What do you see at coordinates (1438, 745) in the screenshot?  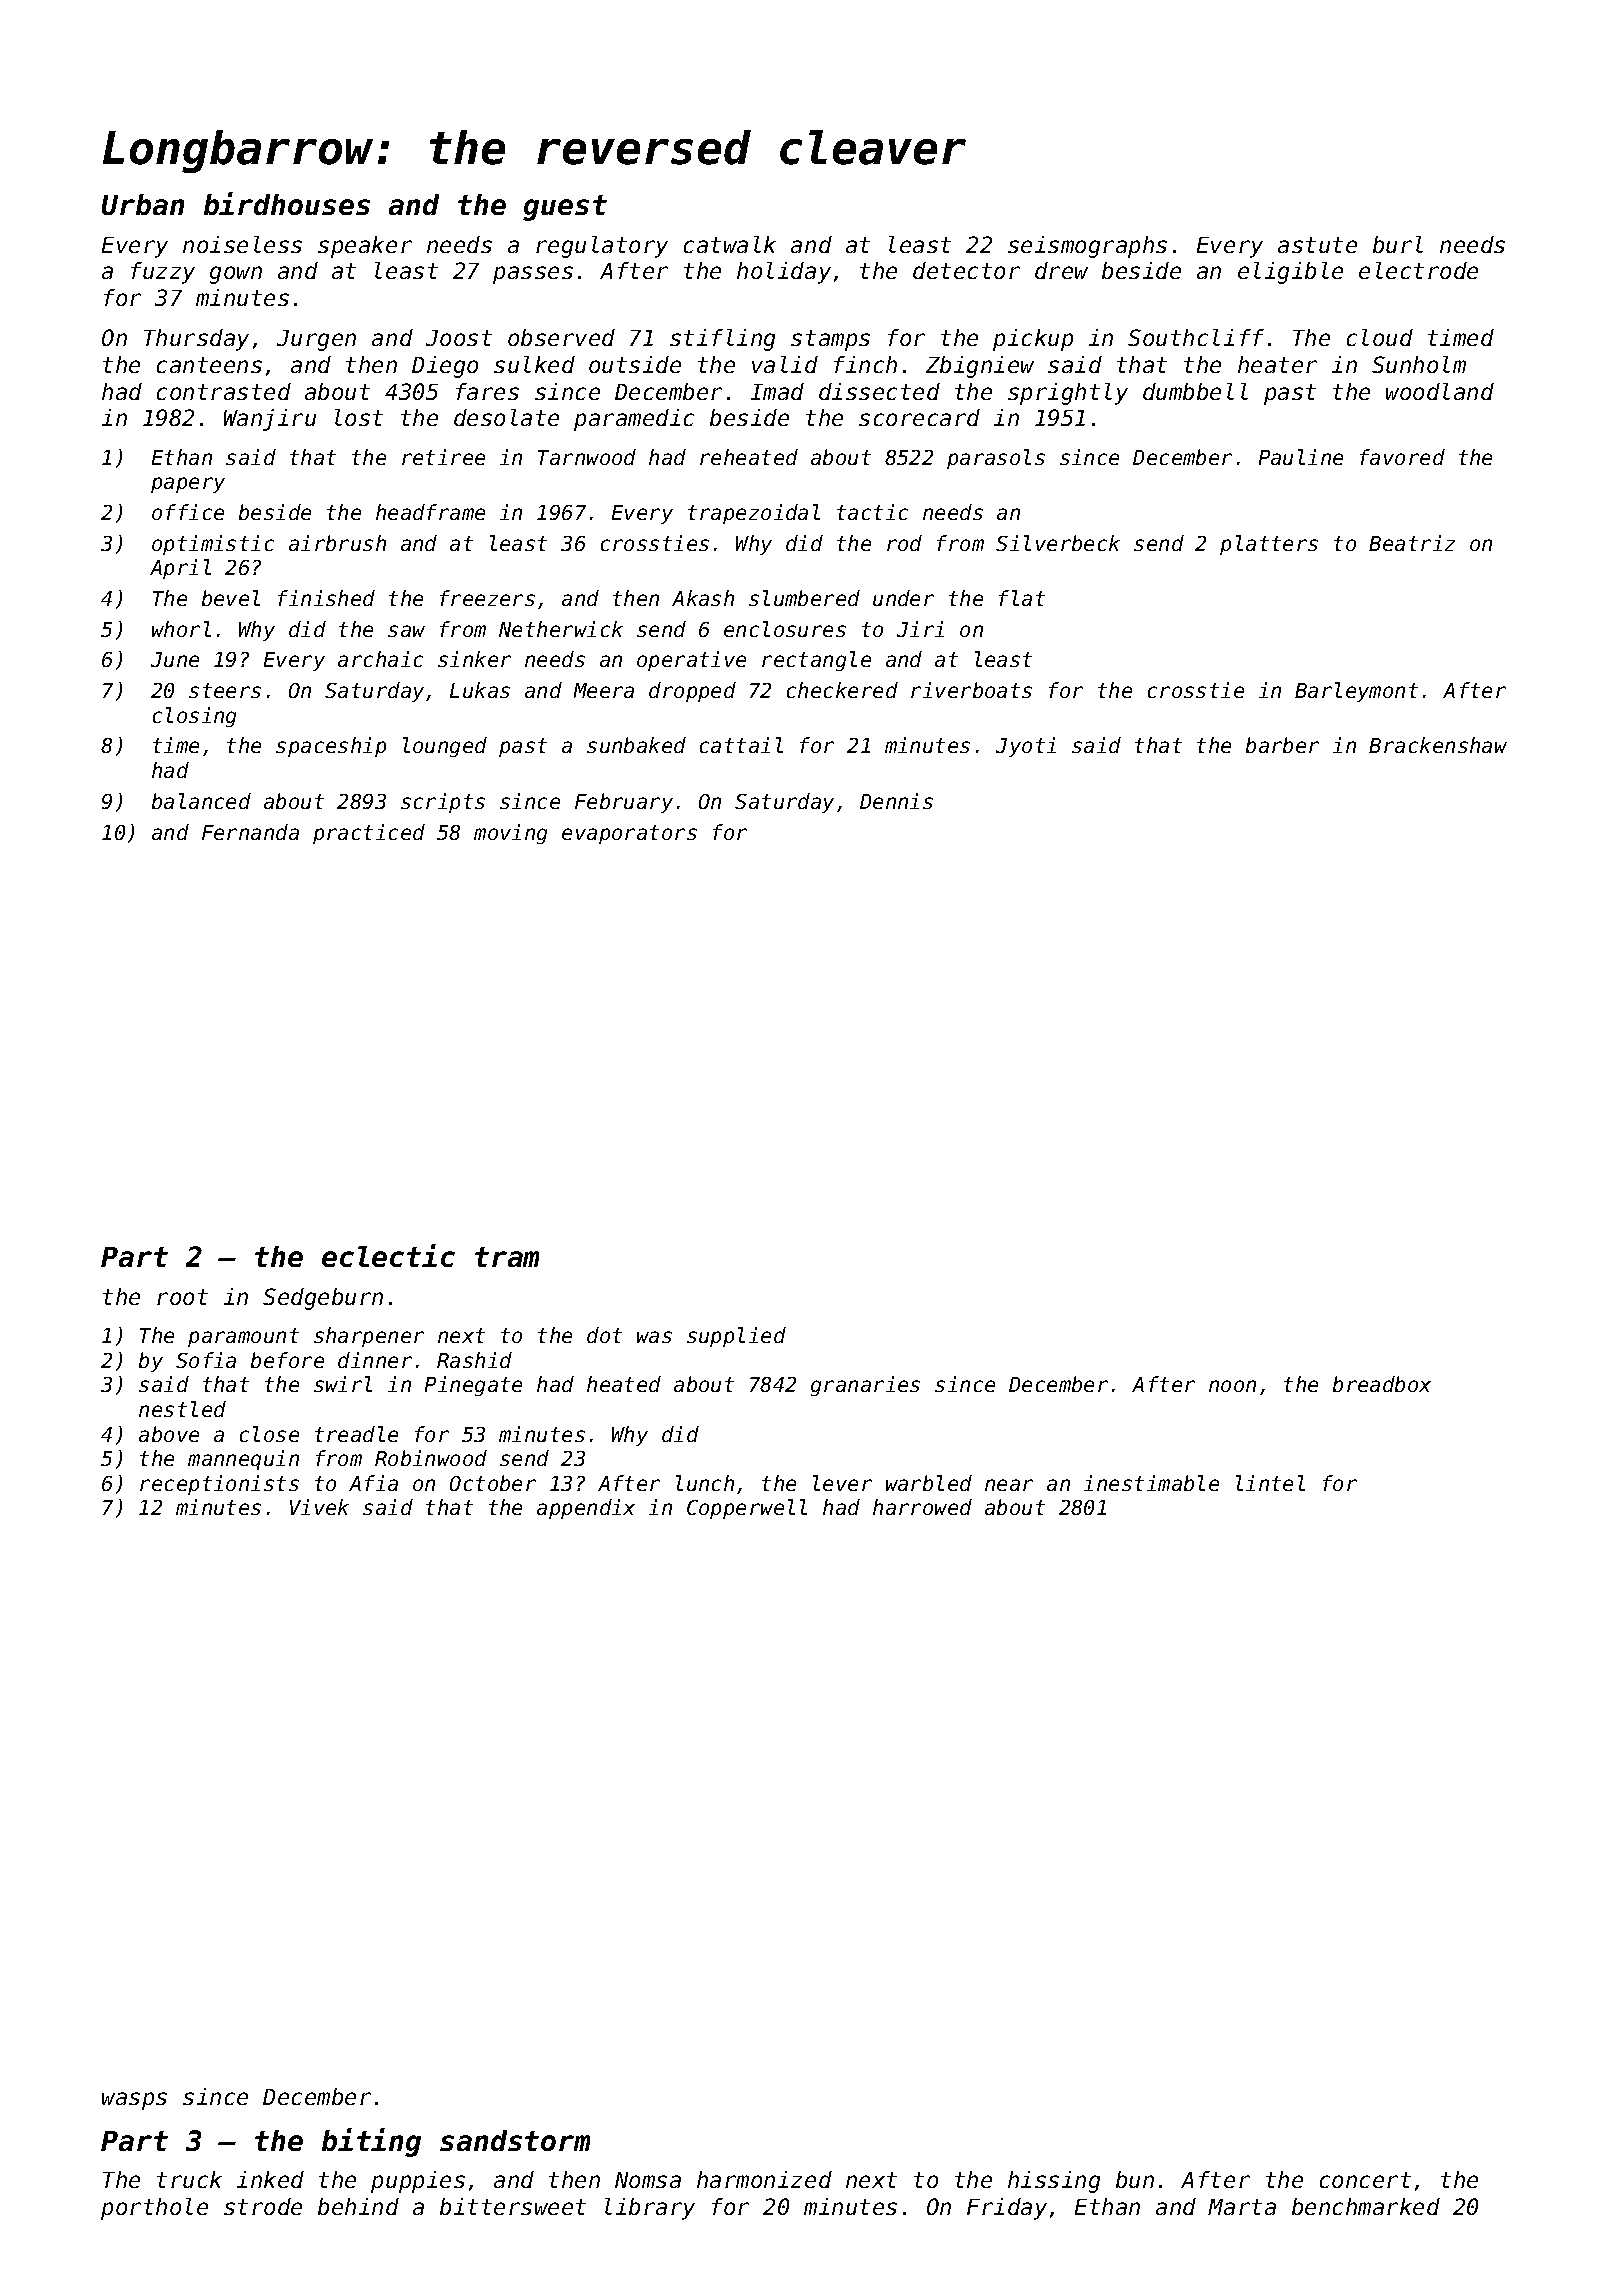 I see `Brackenshaw` at bounding box center [1438, 745].
